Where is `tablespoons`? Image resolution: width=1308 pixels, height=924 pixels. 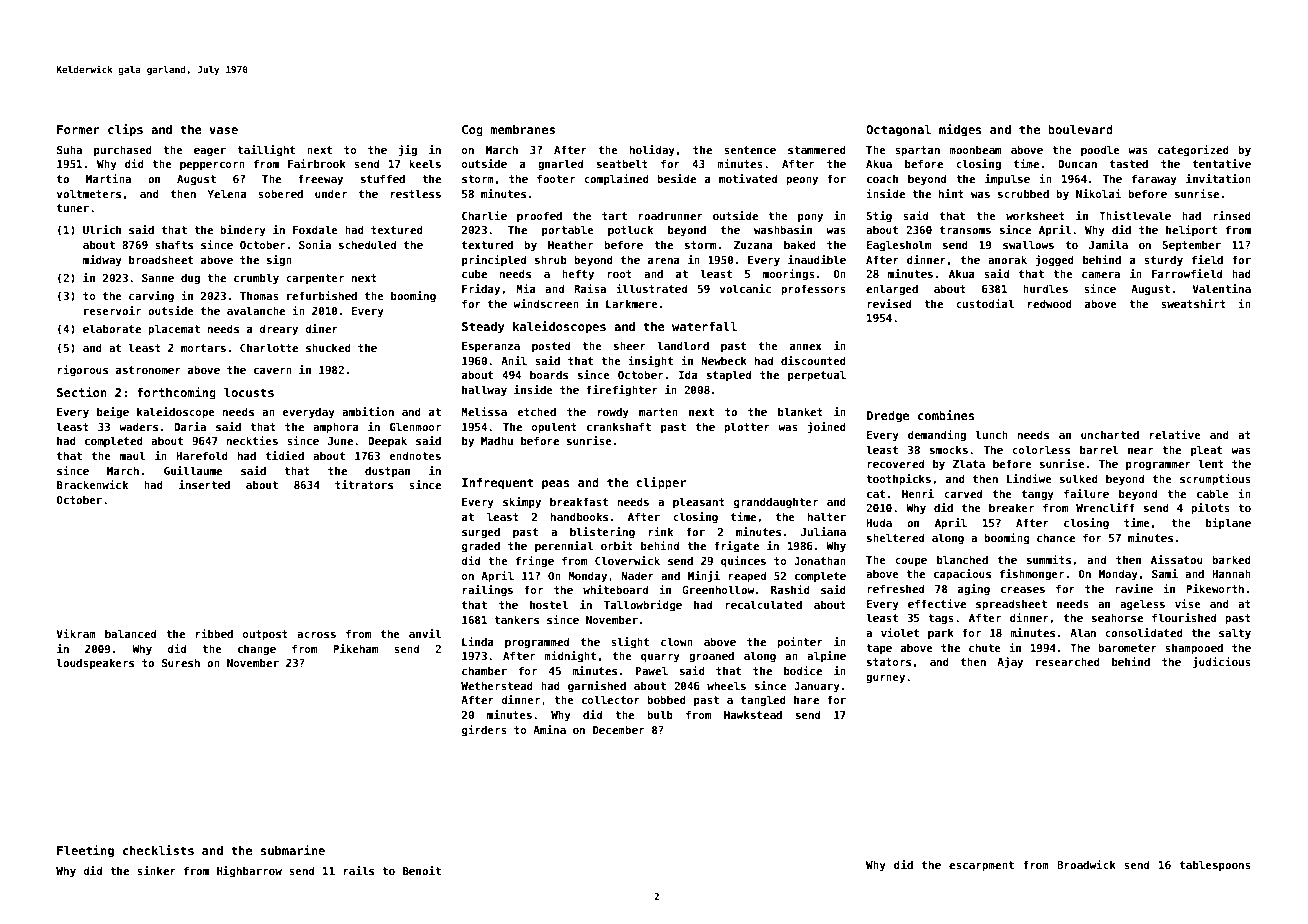
tablespoons is located at coordinates (1215, 865).
